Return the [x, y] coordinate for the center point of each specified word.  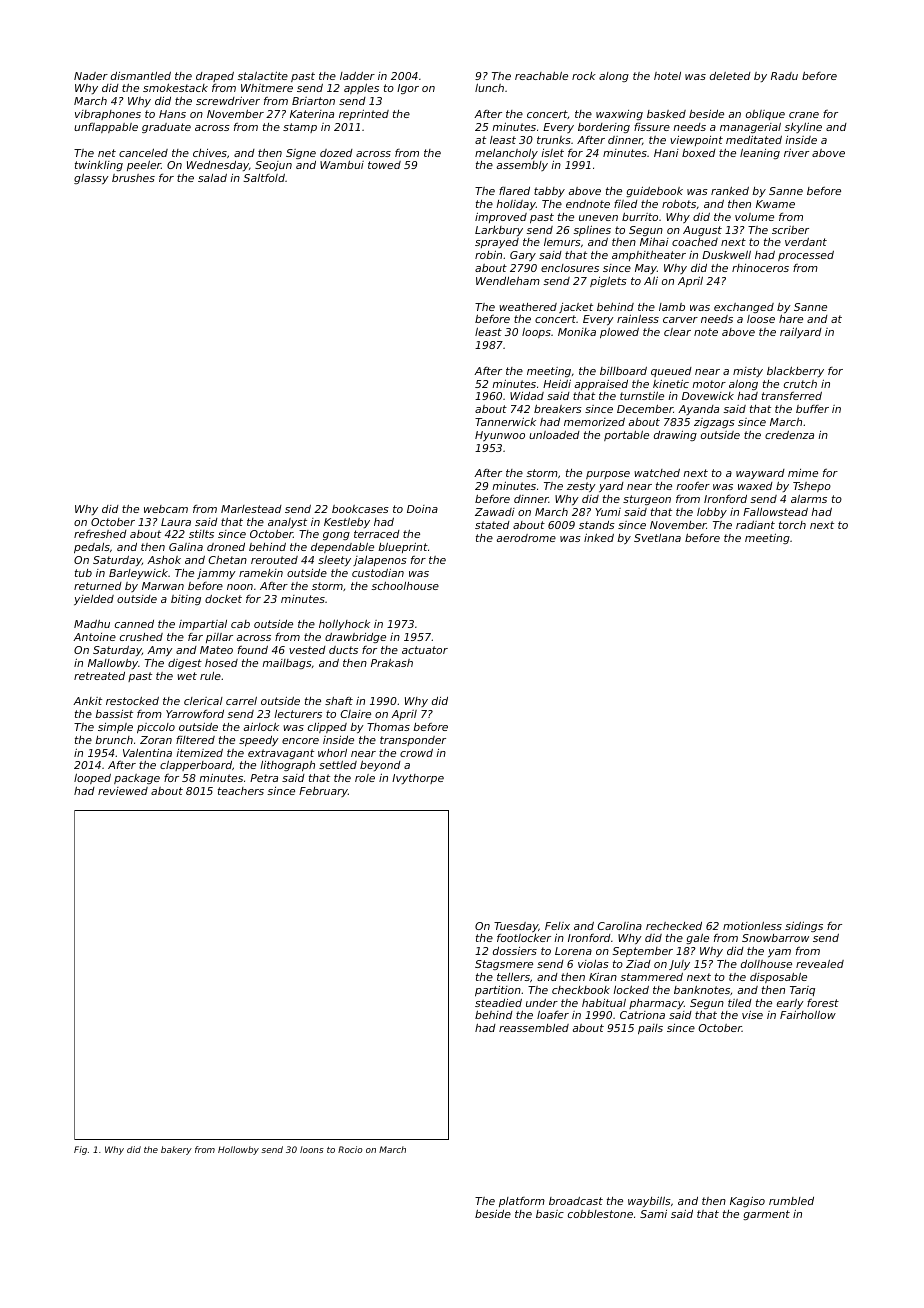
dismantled [141, 76]
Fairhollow [808, 1014]
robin [488, 254]
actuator [425, 650]
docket [223, 599]
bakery [176, 1150]
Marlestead [251, 509]
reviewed [123, 791]
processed [806, 256]
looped [92, 778]
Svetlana [657, 538]
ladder [357, 76]
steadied [498, 1003]
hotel [667, 76]
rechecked [674, 926]
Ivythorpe [418, 779]
